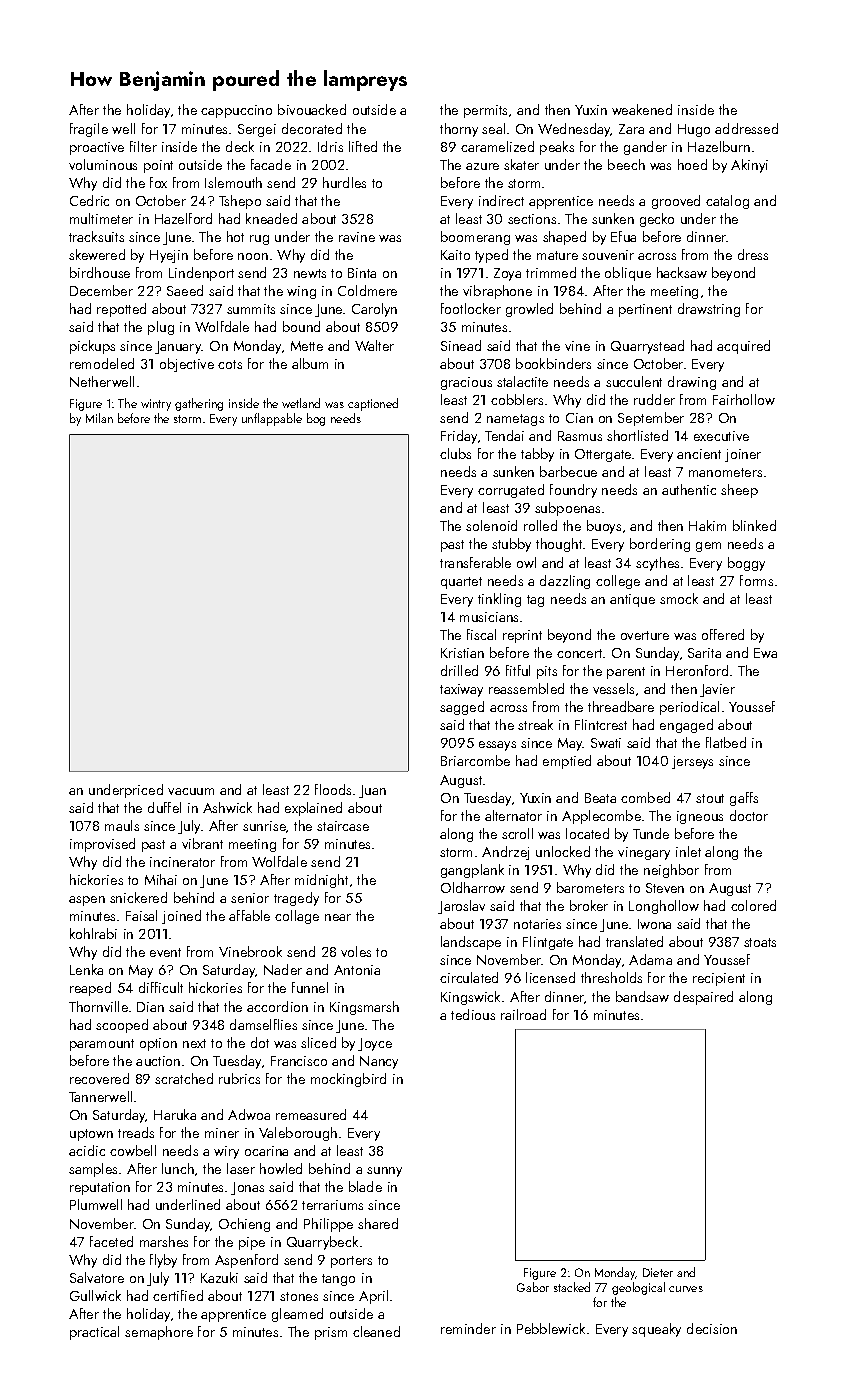 This screenshot has width=849, height=1400. I want to click on alternator, so click(513, 815).
